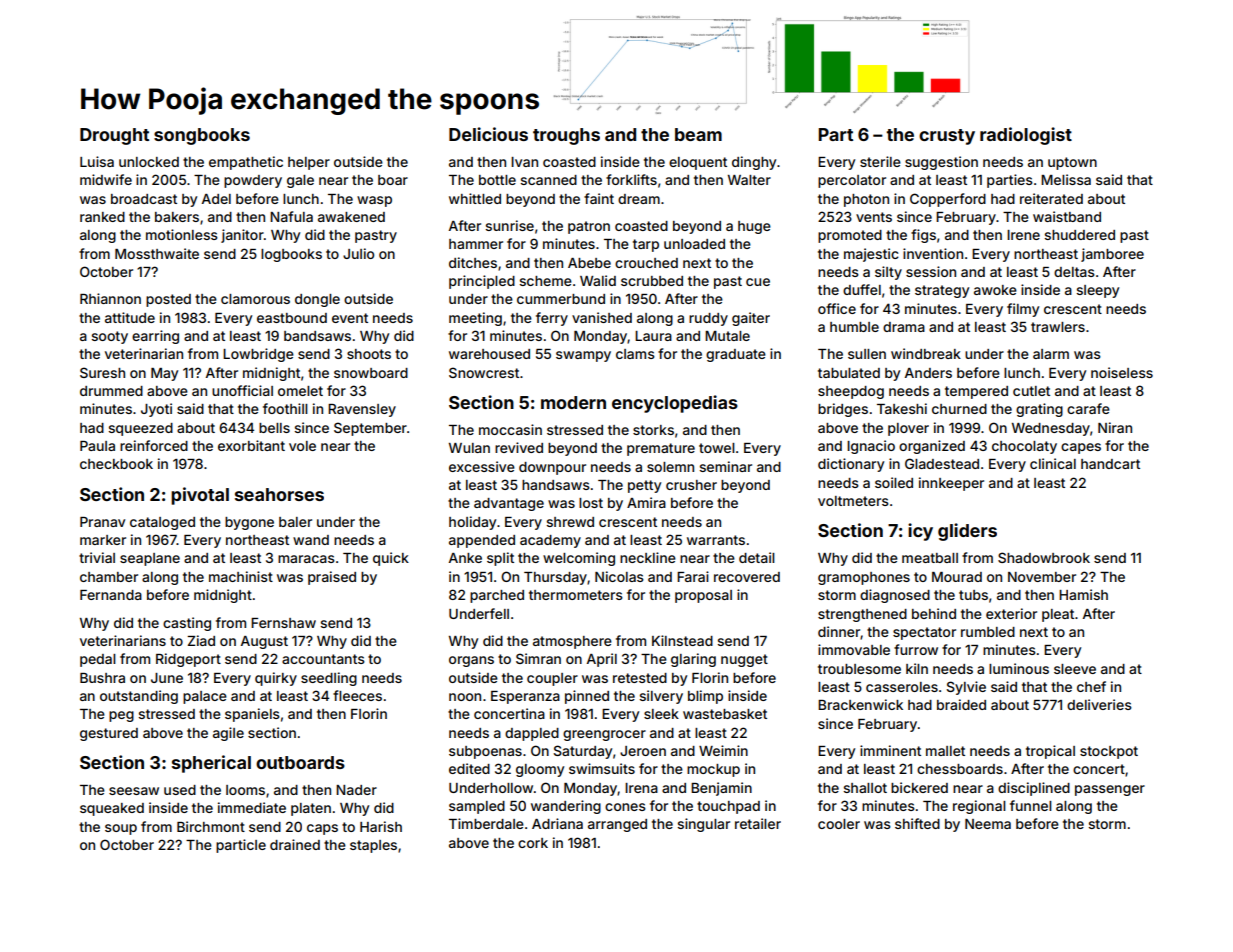 The image size is (1233, 952). I want to click on unofficial, so click(242, 390).
